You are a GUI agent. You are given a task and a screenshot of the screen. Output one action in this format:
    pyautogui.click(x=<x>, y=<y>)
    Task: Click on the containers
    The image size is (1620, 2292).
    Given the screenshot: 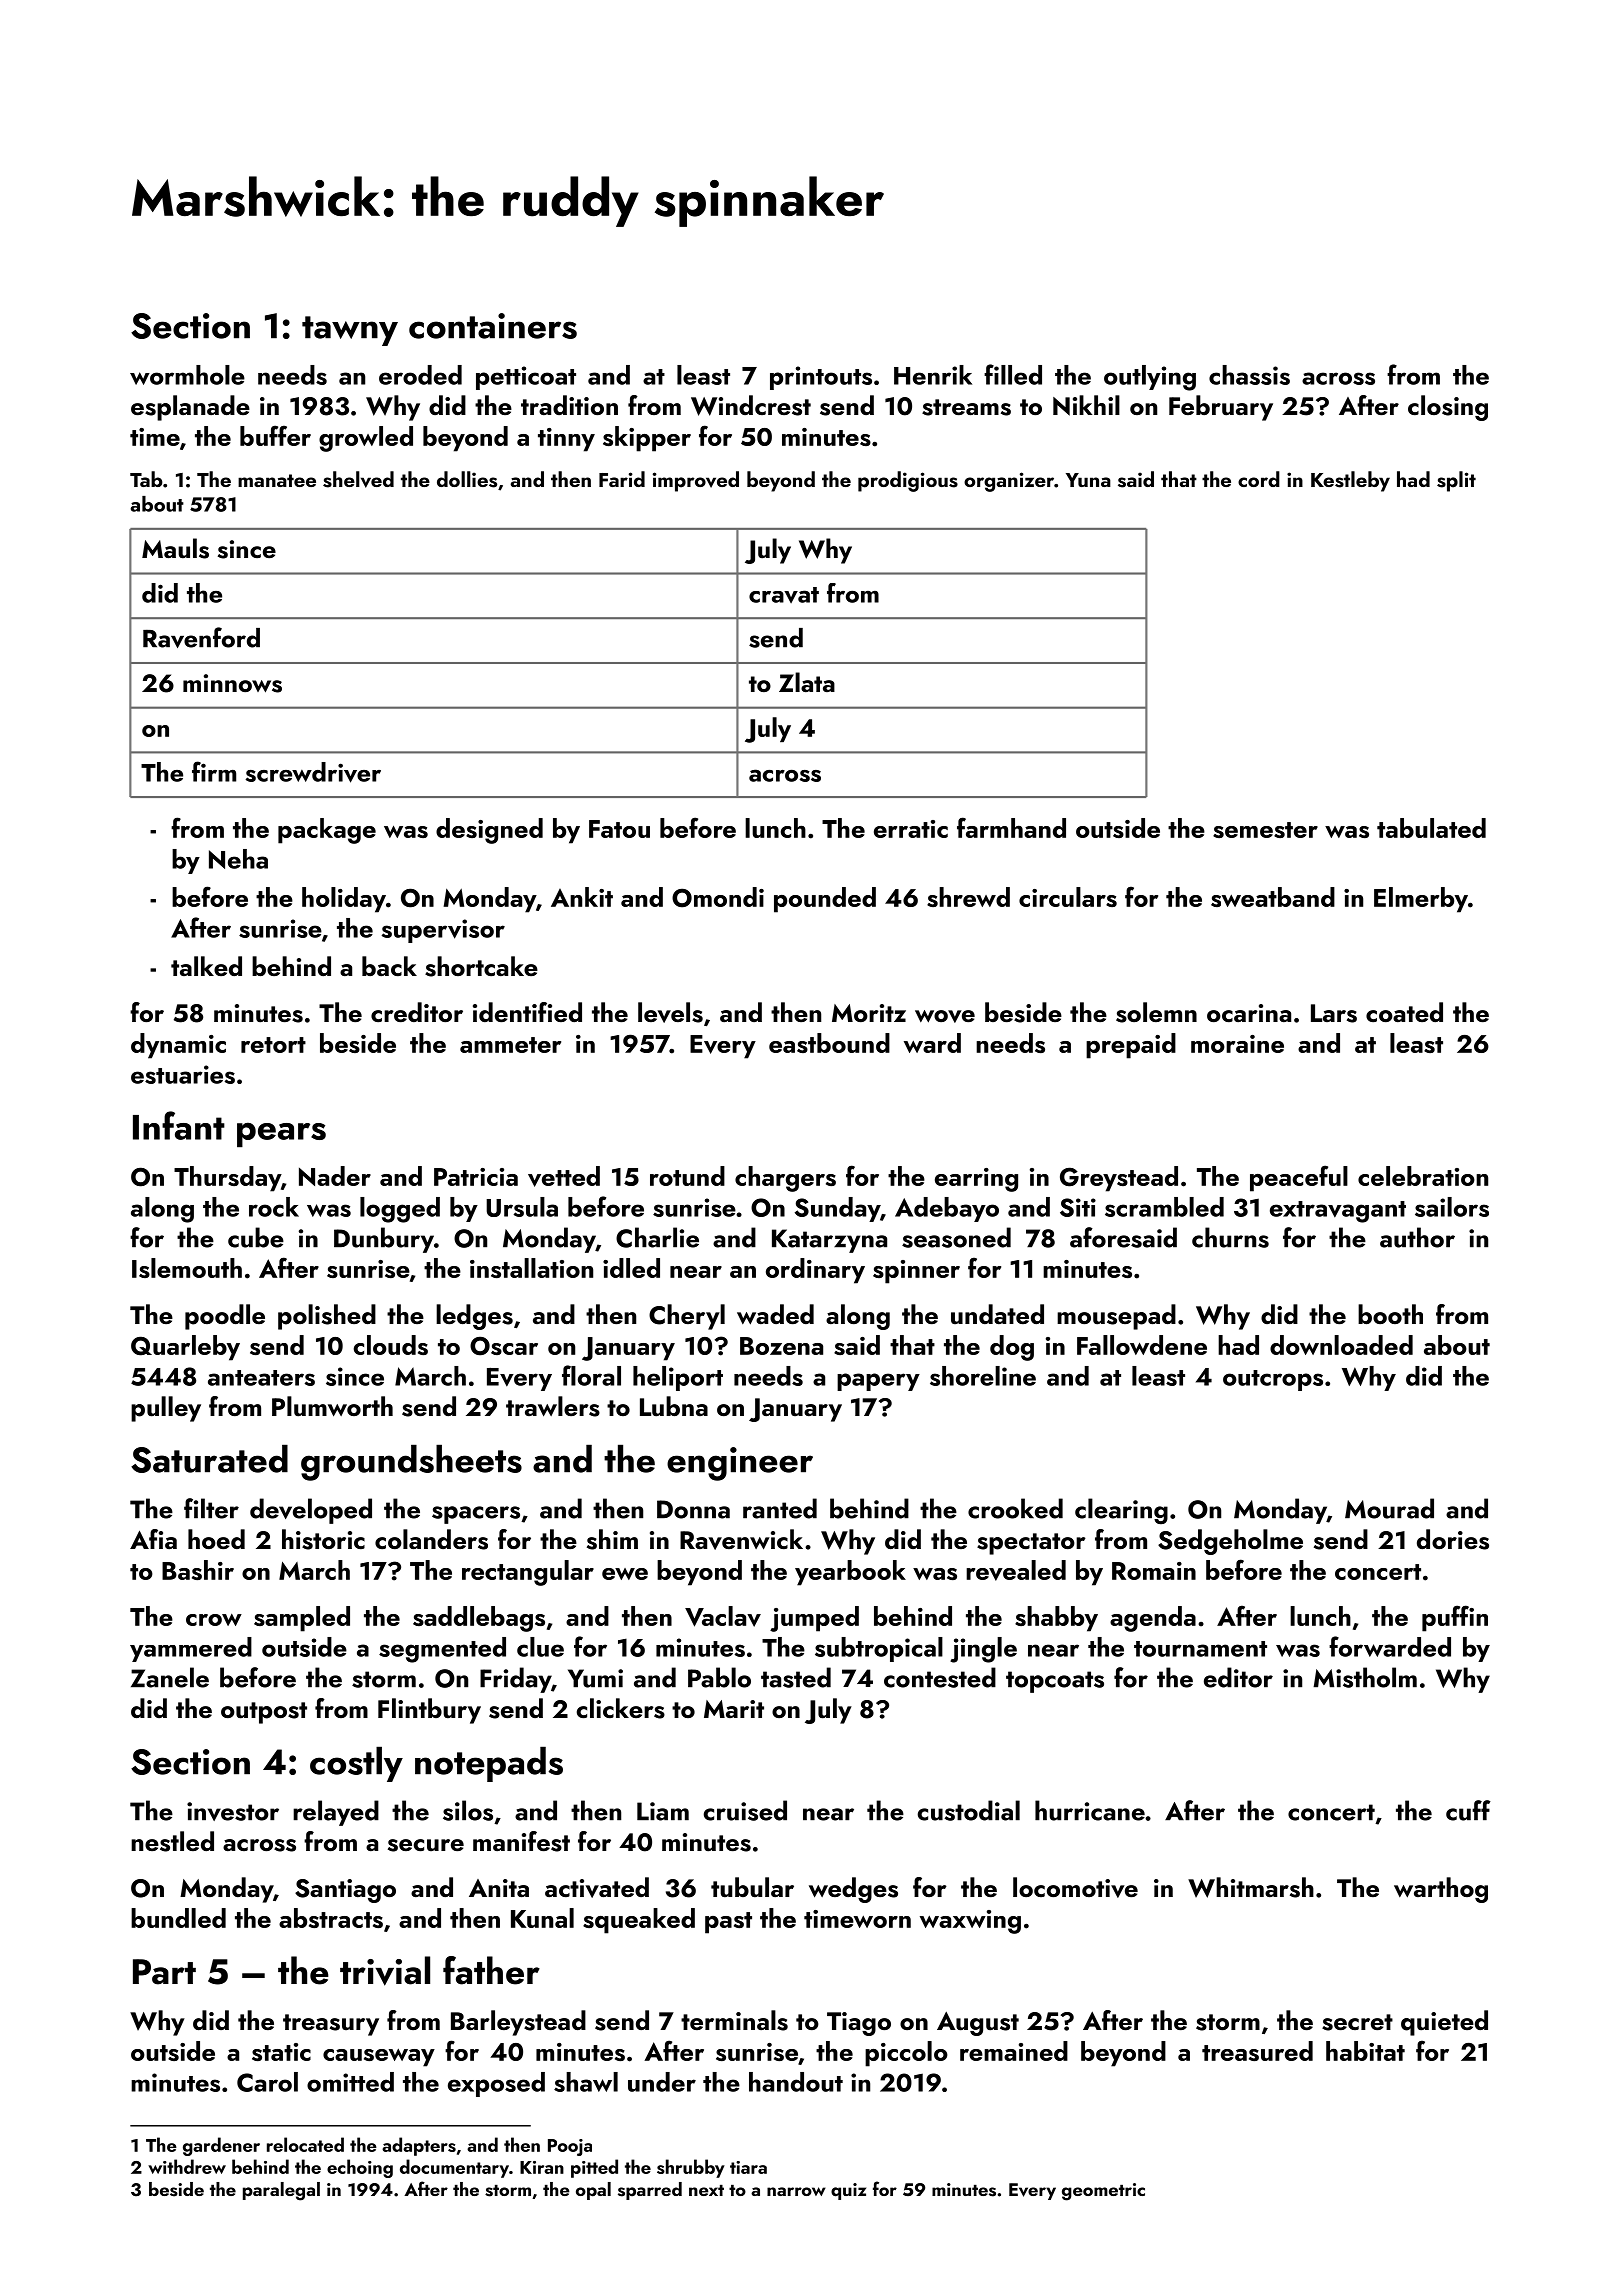 What is the action you would take?
    pyautogui.click(x=493, y=326)
